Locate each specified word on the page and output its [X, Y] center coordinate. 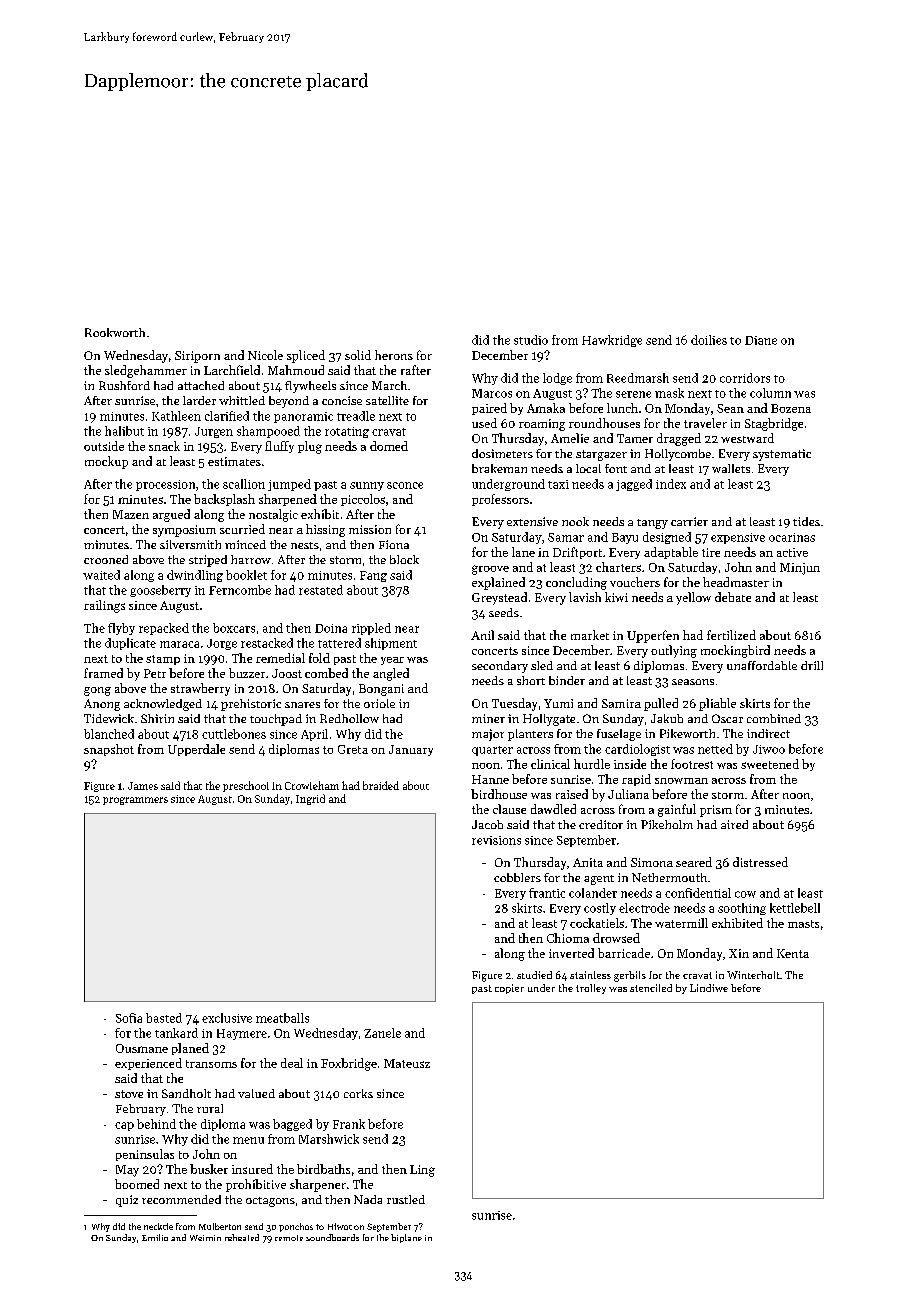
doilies [709, 340]
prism [716, 811]
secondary [500, 667]
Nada [368, 1199]
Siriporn [197, 357]
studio [531, 340]
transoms [211, 1064]
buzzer [247, 673]
